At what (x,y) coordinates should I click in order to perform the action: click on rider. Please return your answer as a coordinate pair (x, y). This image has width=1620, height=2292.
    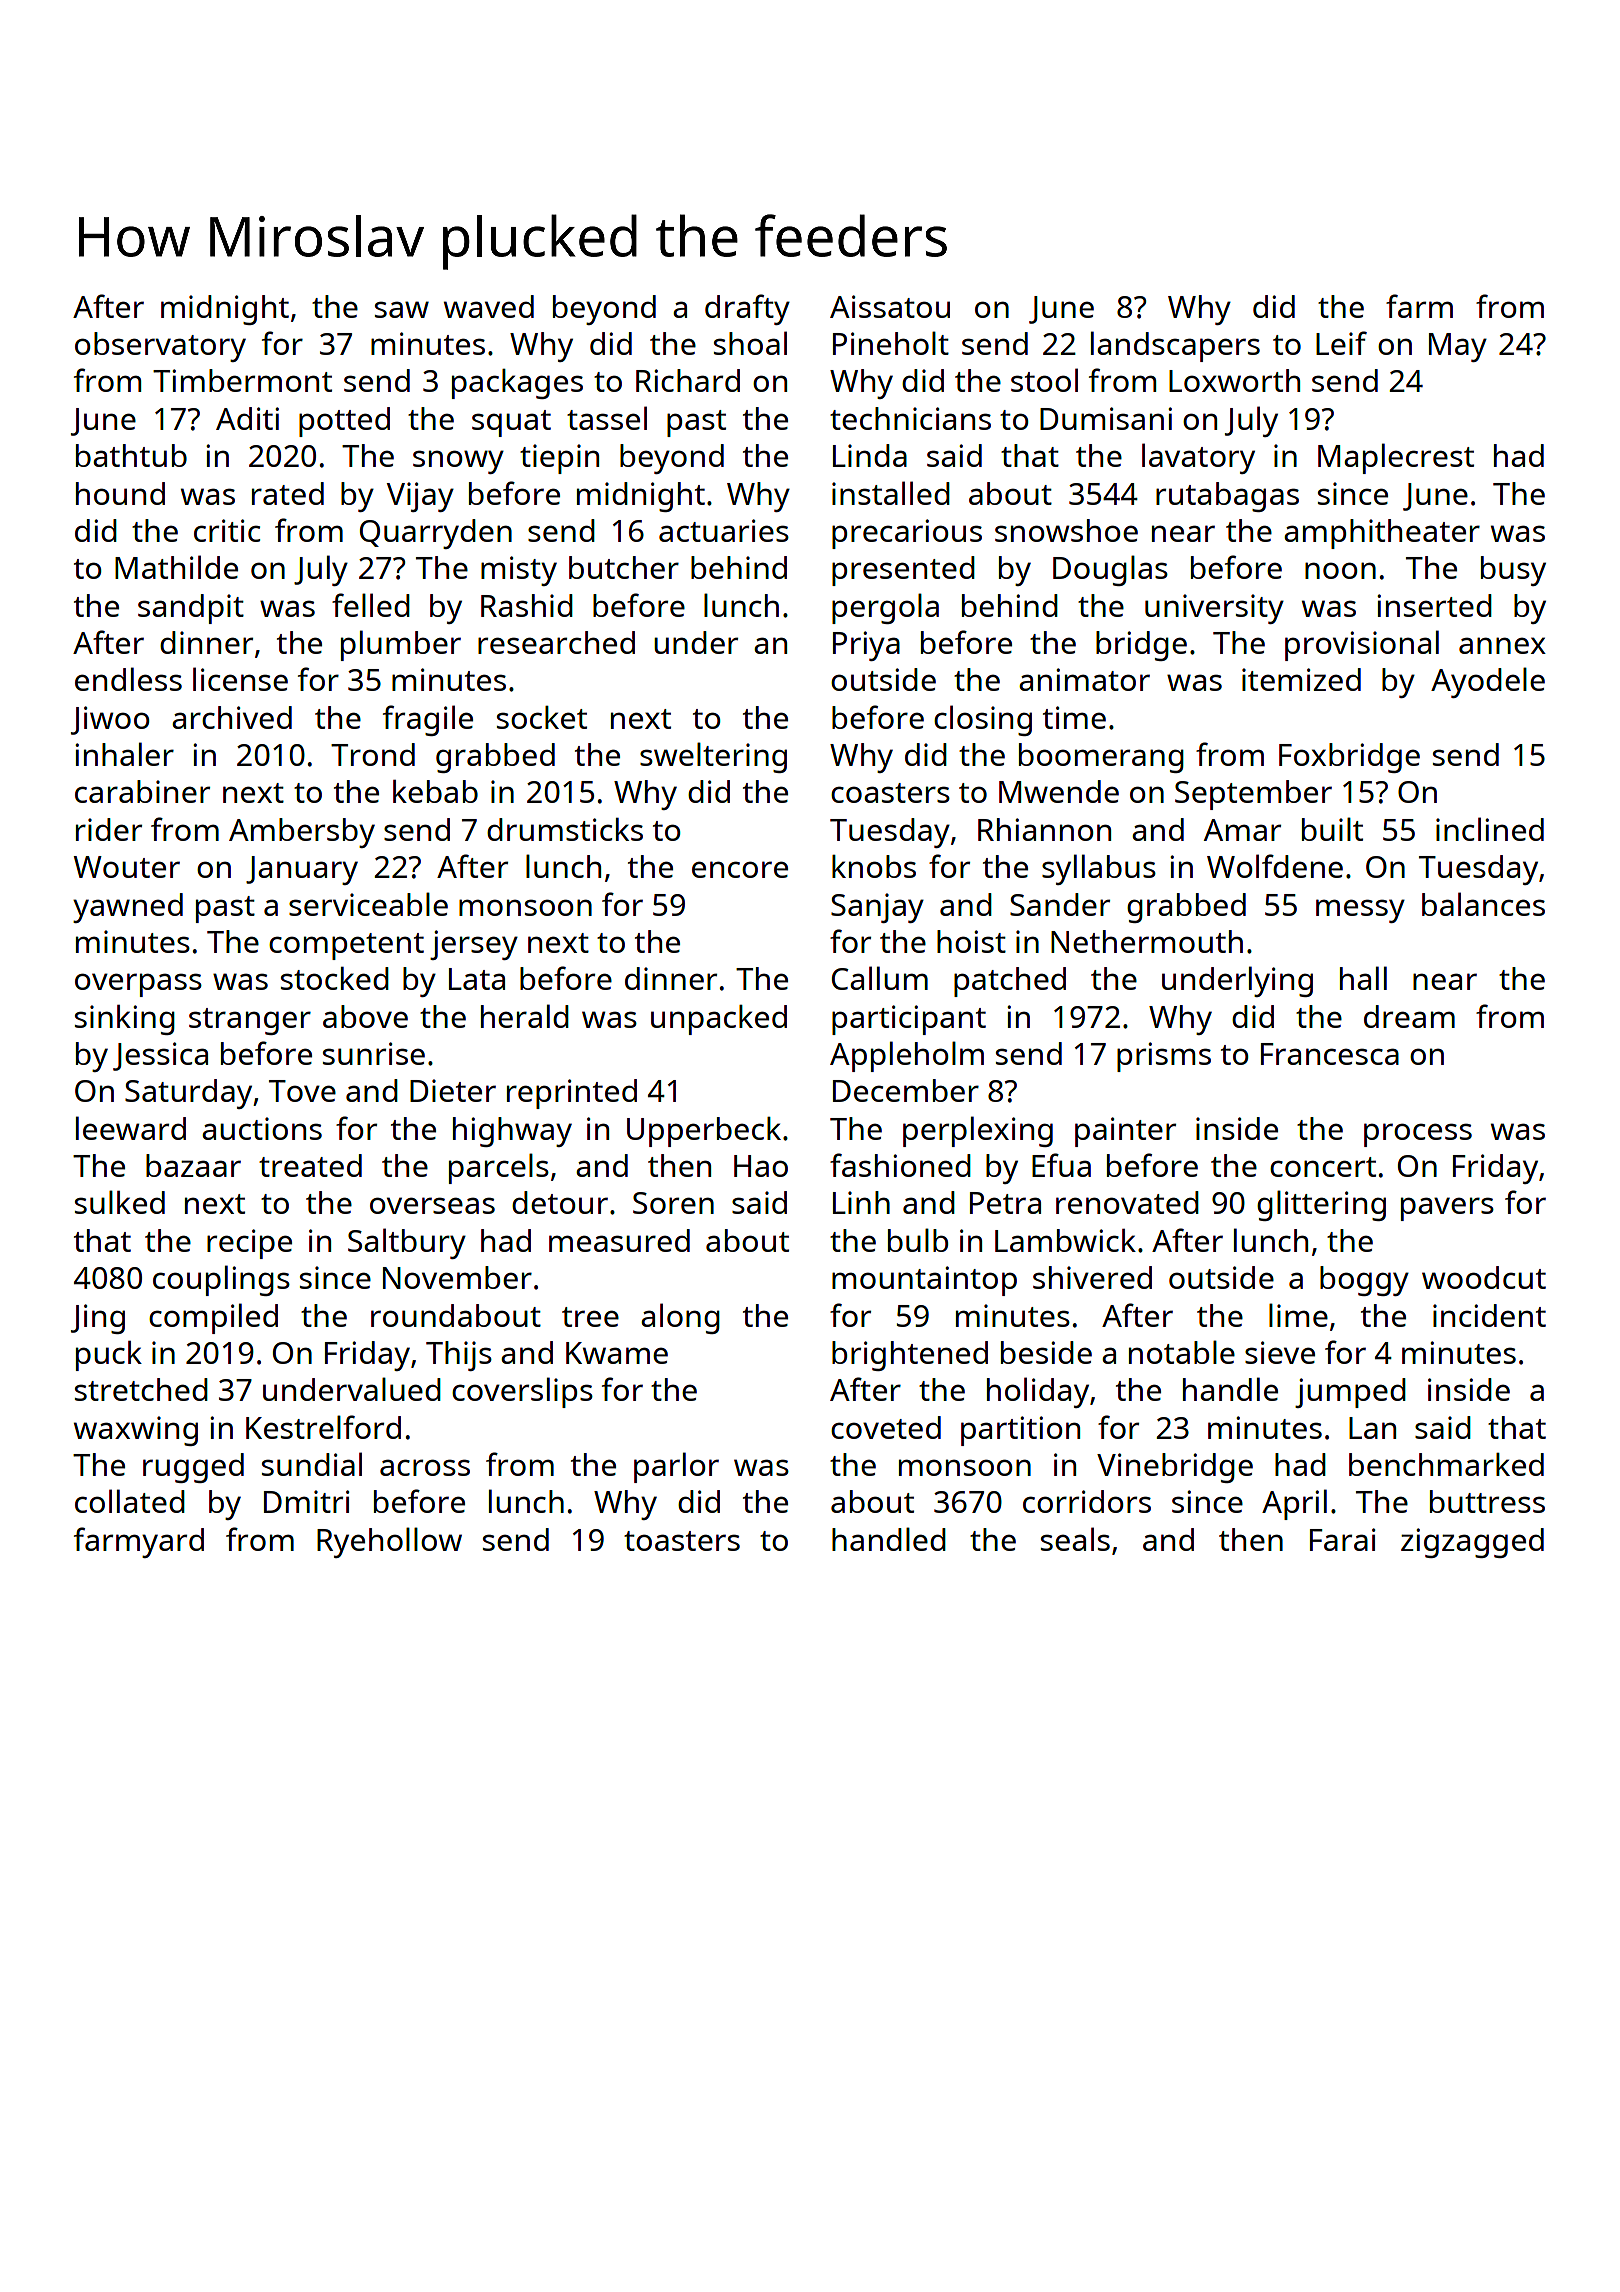
    Looking at the image, I should click on (109, 829).
